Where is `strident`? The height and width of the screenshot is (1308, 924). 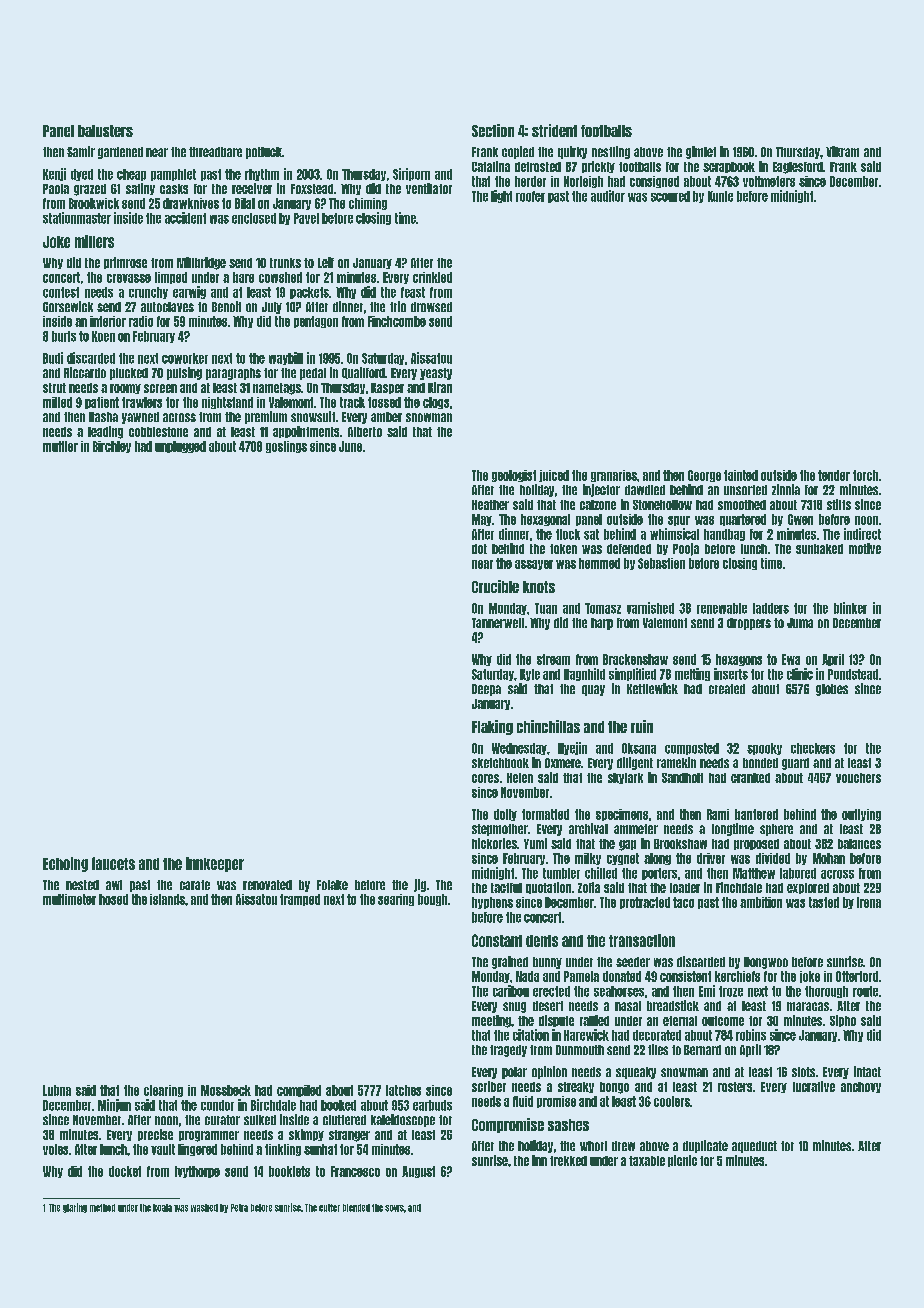
strident is located at coordinates (554, 130).
